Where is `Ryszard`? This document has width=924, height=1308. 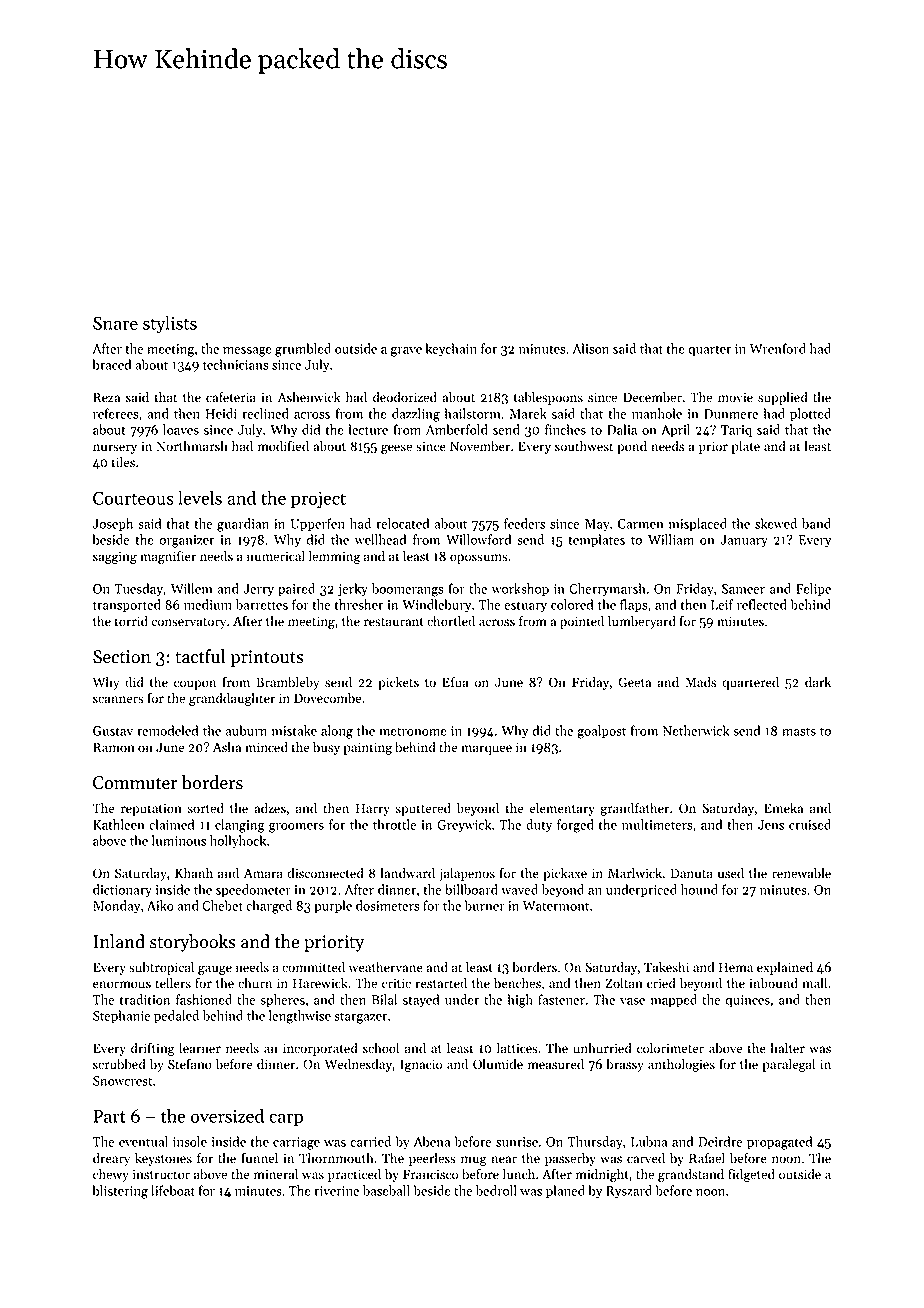 Ryszard is located at coordinates (629, 1192).
